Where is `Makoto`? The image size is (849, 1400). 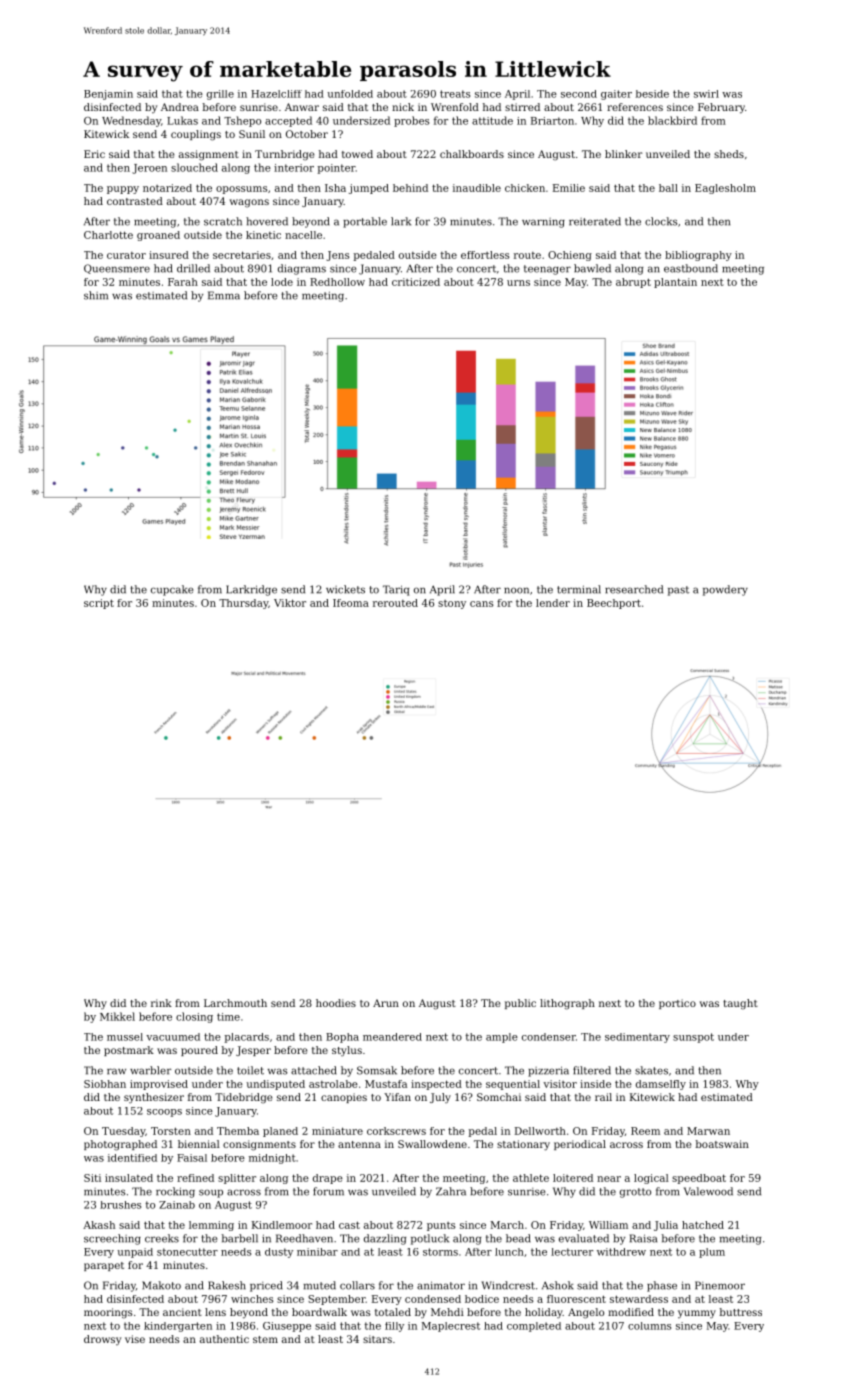
Makoto is located at coordinates (161, 1285).
